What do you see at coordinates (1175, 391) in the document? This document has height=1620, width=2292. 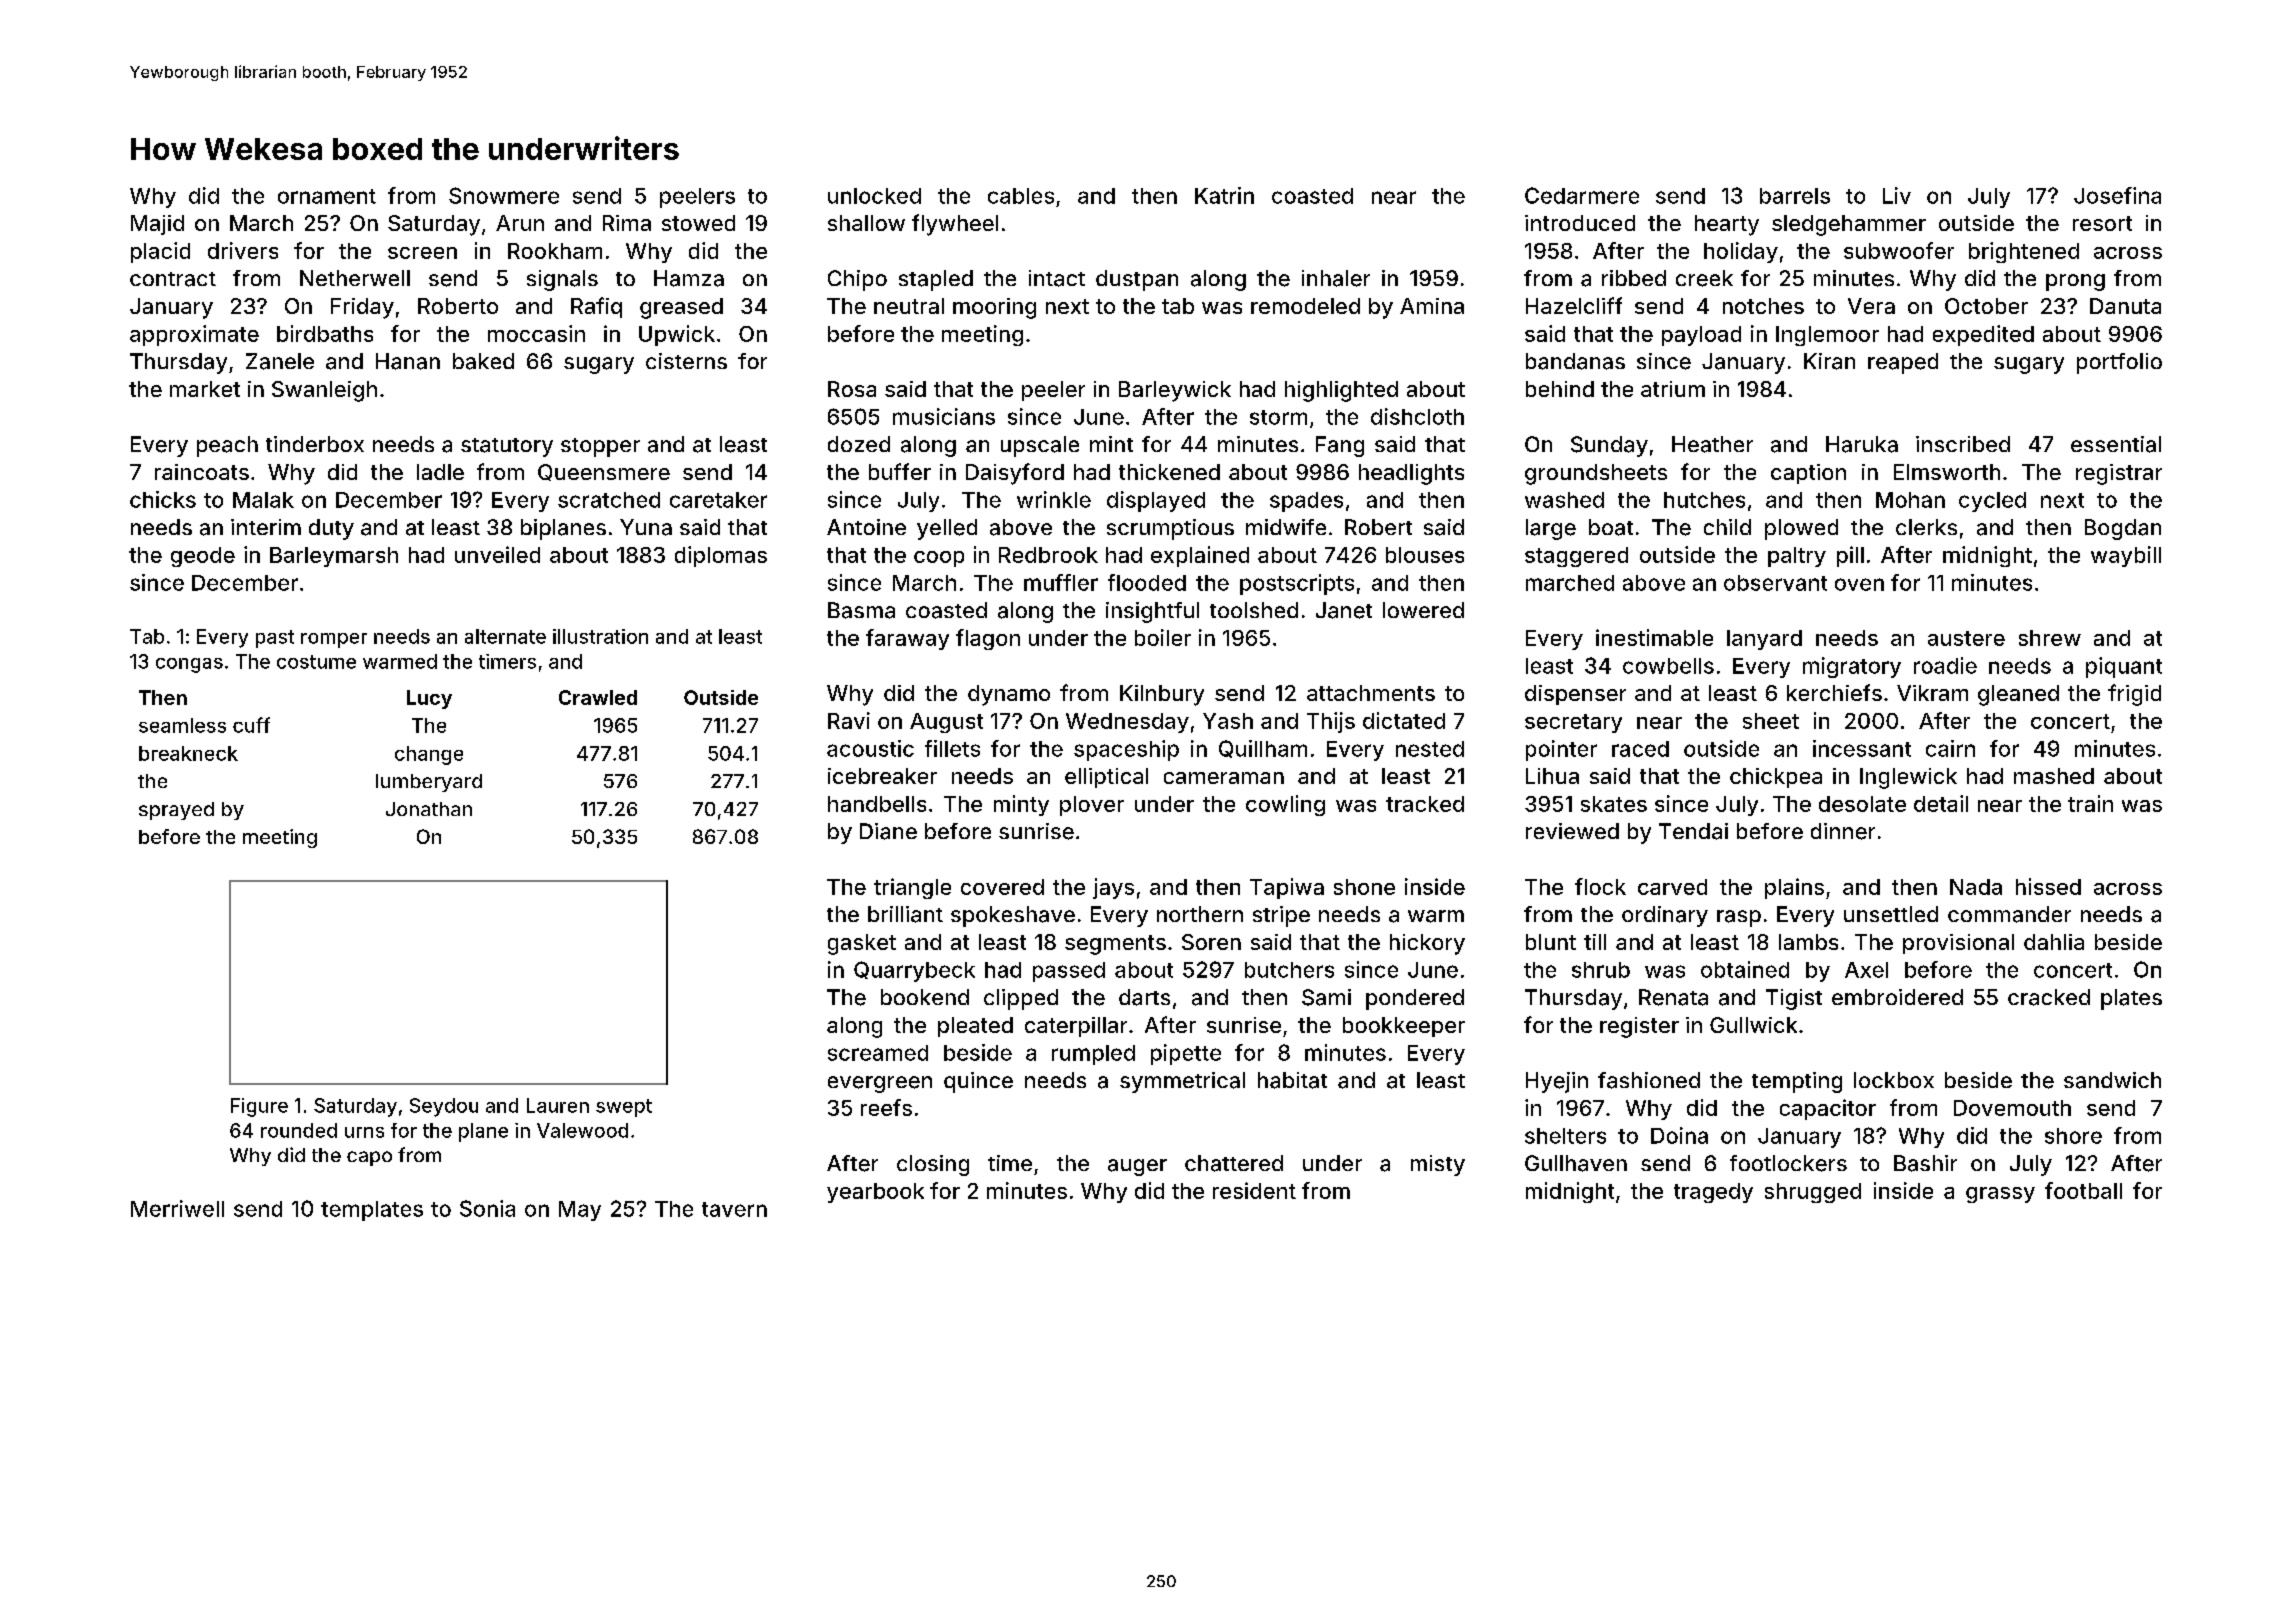 I see `Barleywick` at bounding box center [1175, 391].
